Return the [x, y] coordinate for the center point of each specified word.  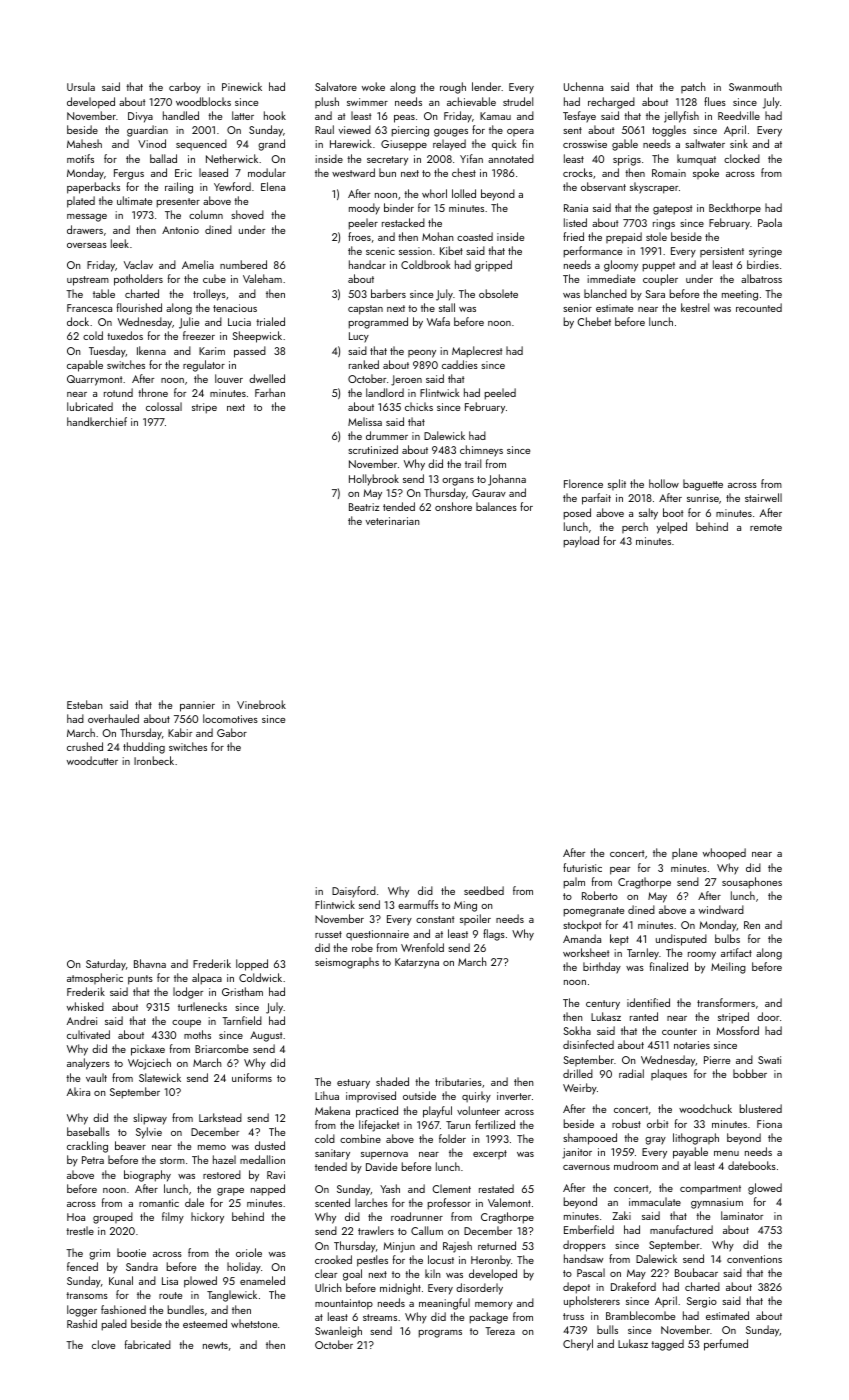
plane [684, 853]
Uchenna [583, 86]
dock [78, 321]
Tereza [500, 1331]
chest [464, 172]
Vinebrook [261, 704]
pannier [197, 706]
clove [103, 1344]
